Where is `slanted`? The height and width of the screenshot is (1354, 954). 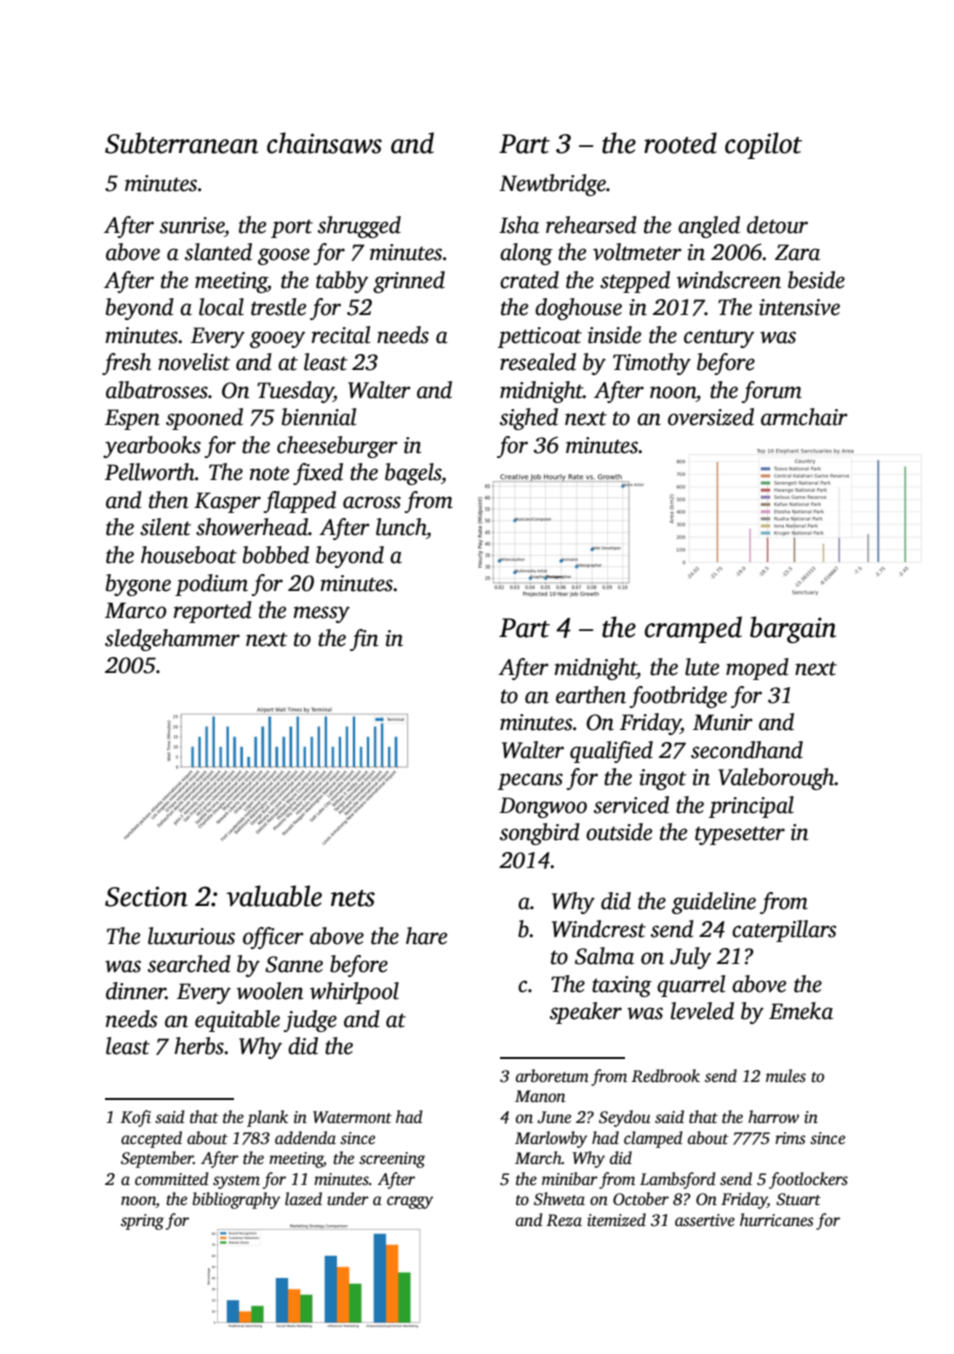
slanted is located at coordinates (218, 252).
